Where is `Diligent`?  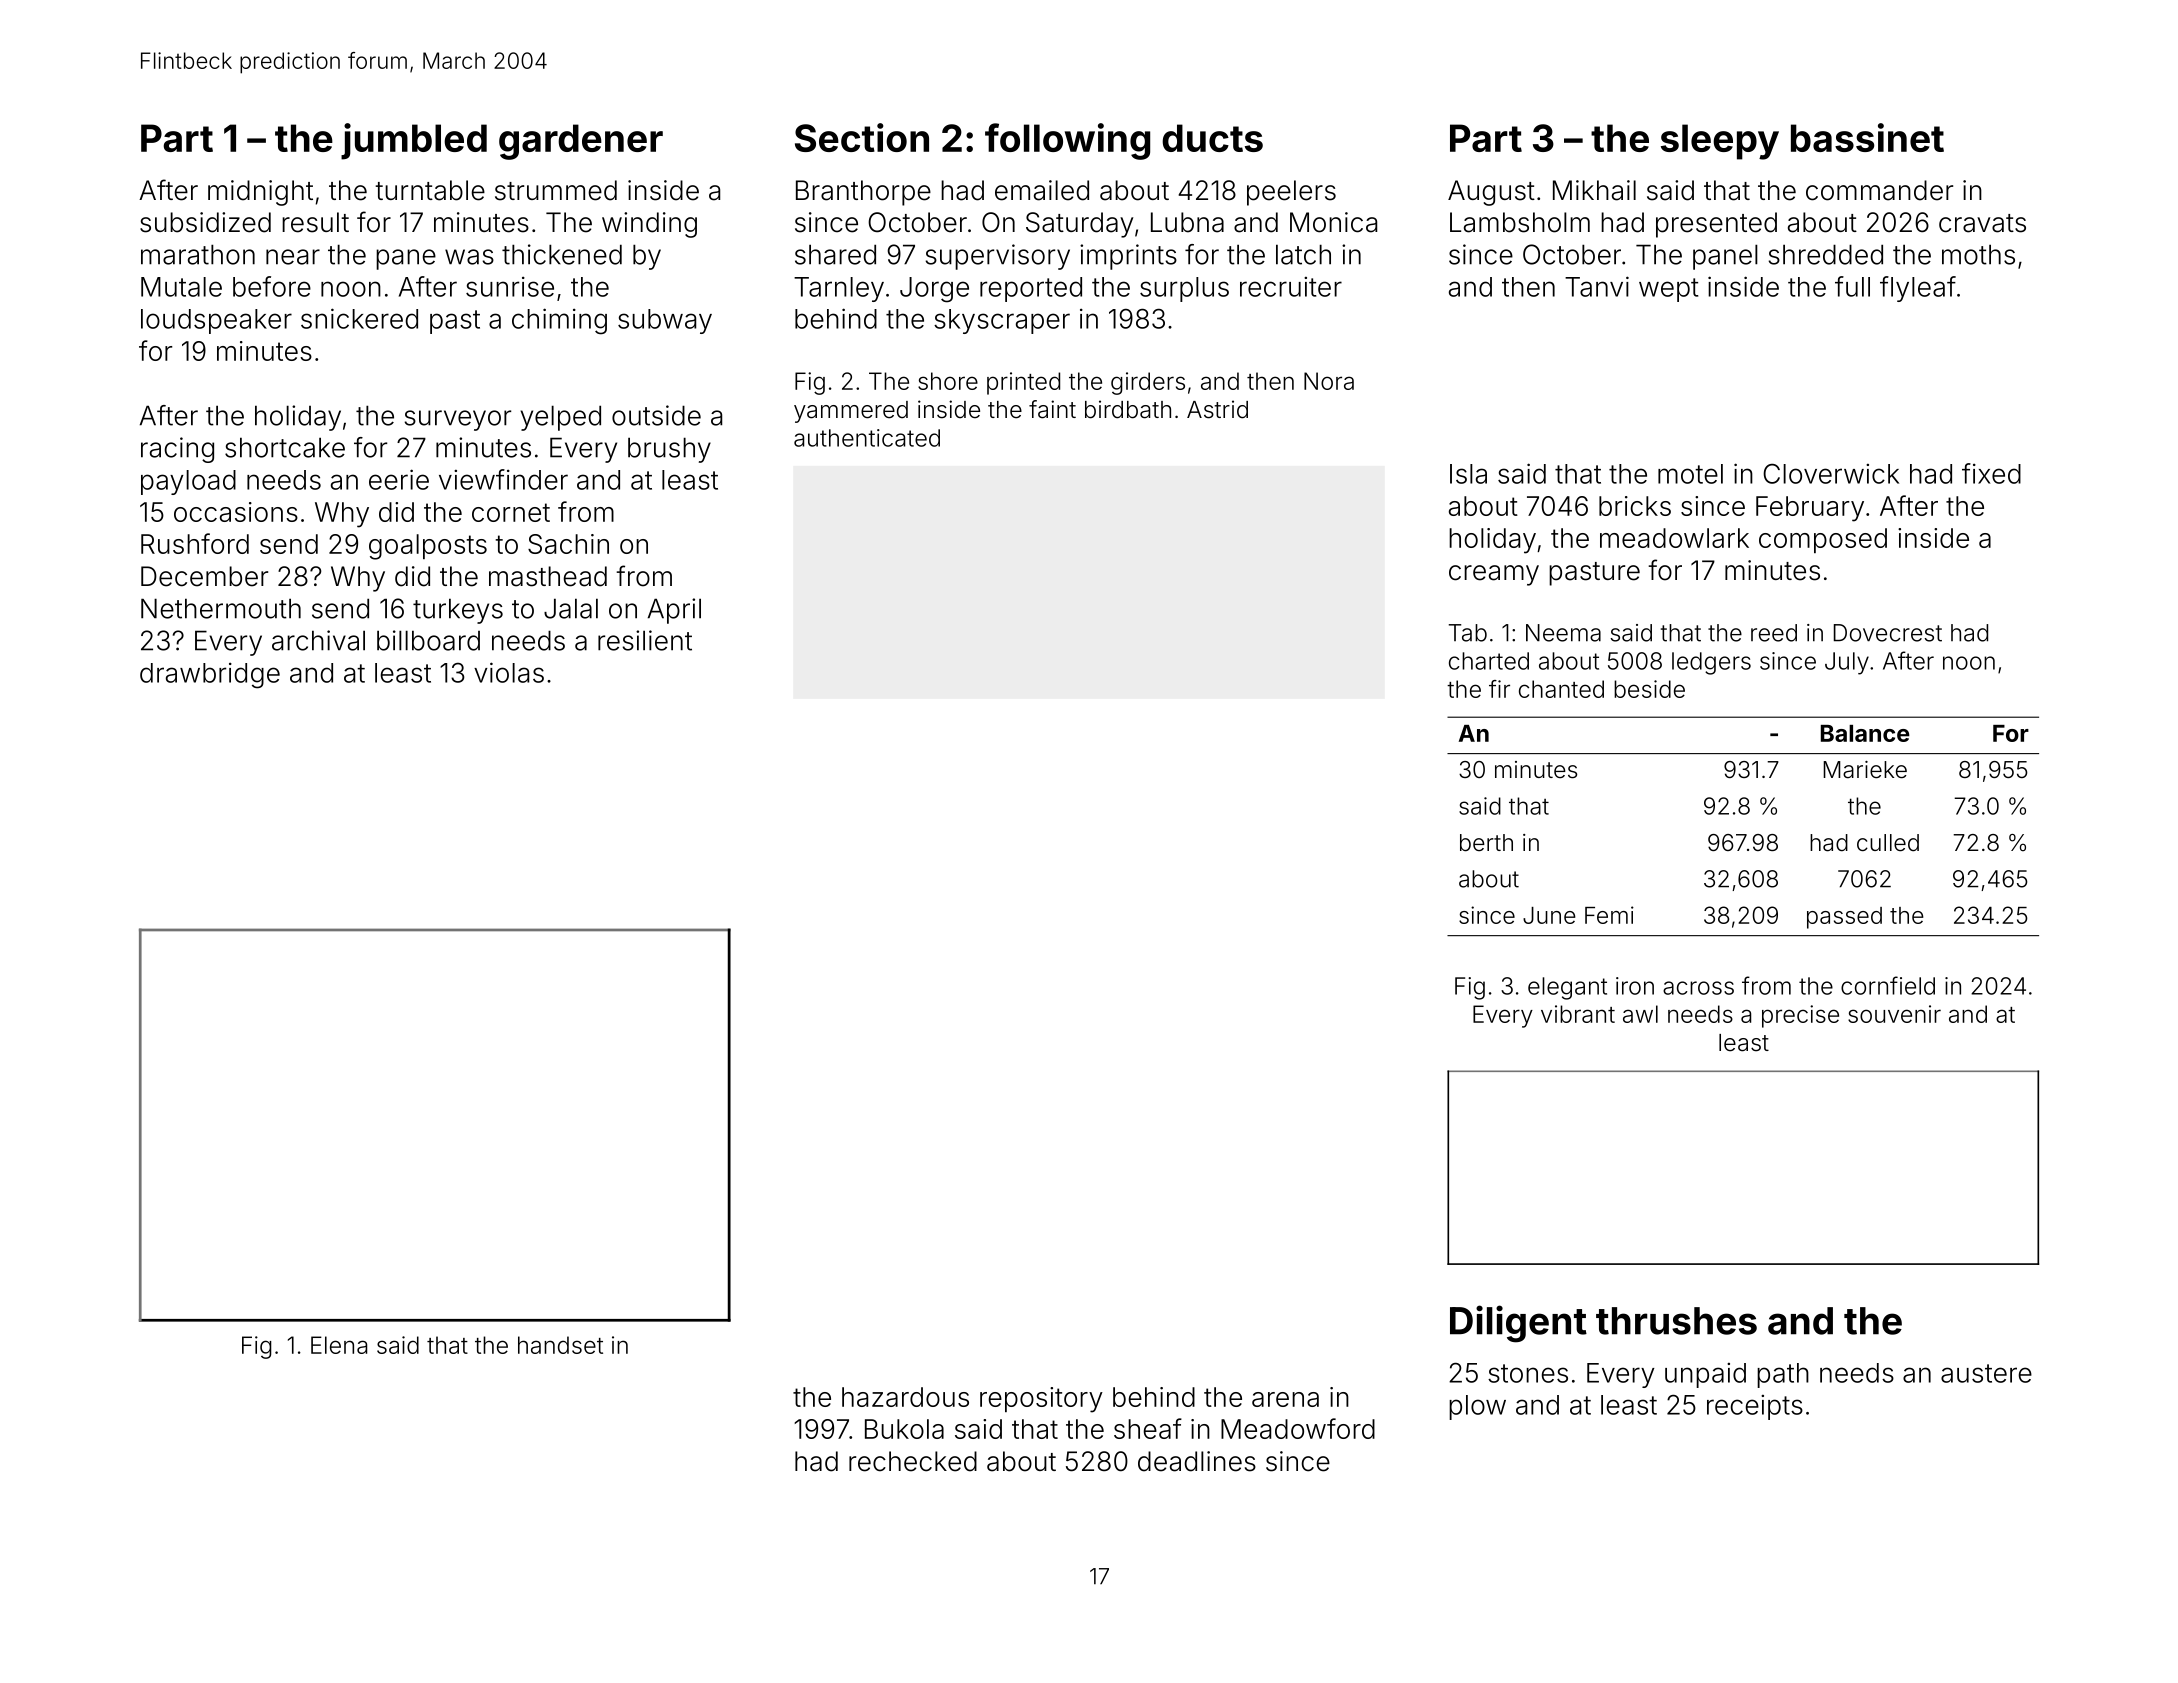 Diligent is located at coordinates (1518, 1324).
